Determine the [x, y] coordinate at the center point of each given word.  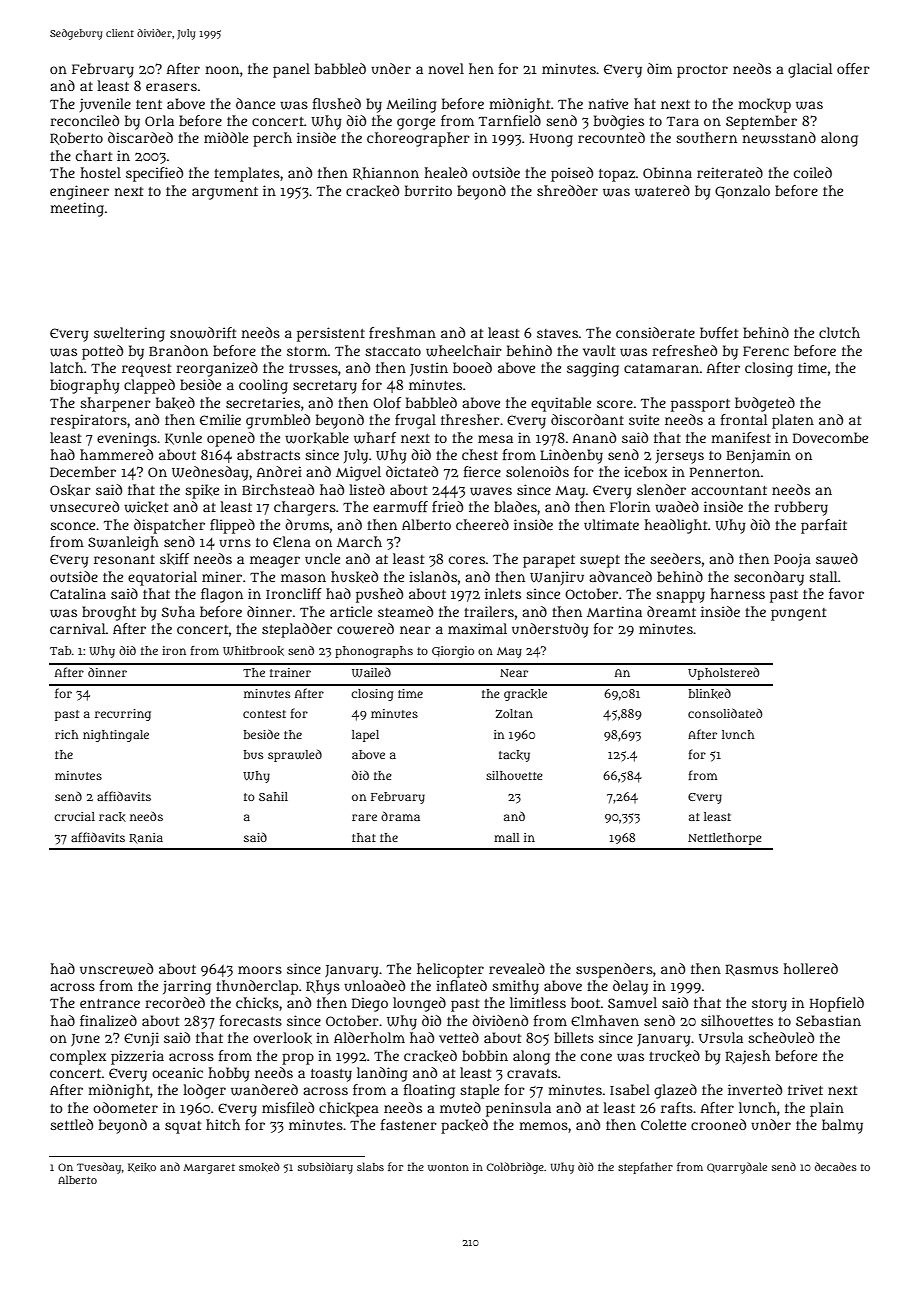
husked [354, 577]
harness [737, 593]
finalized [108, 1020]
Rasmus [751, 970]
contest [264, 714]
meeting [77, 209]
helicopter [450, 970]
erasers [171, 87]
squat [183, 1127]
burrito [428, 190]
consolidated [725, 713]
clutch [839, 332]
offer [853, 68]
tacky [514, 756]
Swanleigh [123, 543]
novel [446, 68]
